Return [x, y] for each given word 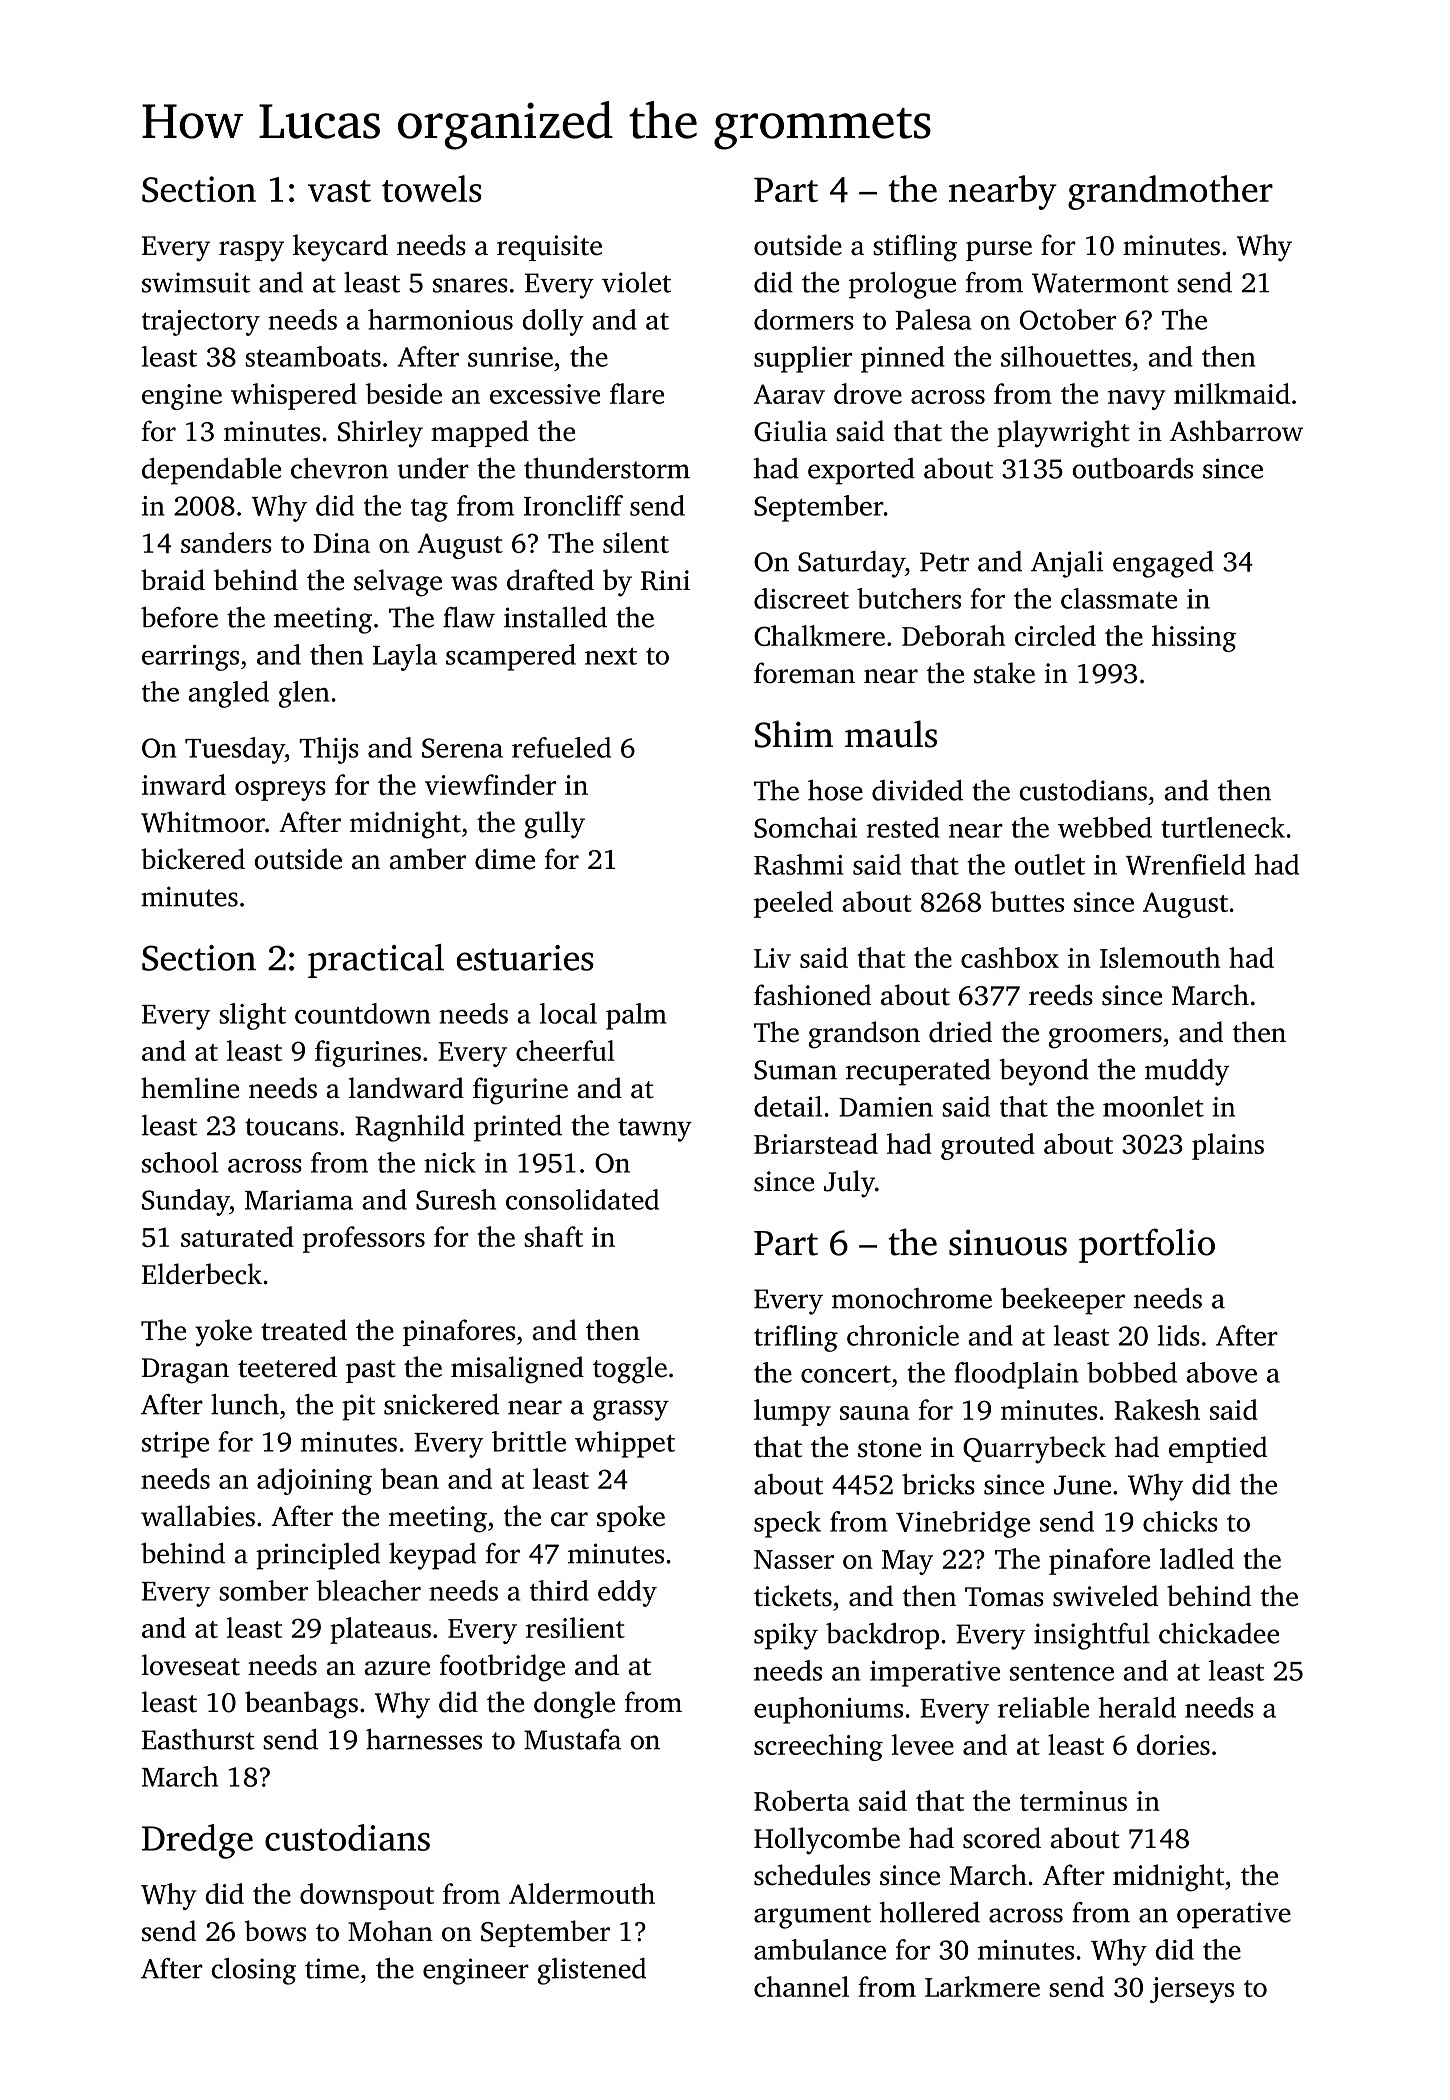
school [180, 1162]
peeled [793, 904]
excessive [545, 394]
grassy [631, 1410]
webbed [1105, 827]
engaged [1163, 564]
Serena [462, 748]
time [332, 1968]
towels [432, 188]
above [1221, 1372]
